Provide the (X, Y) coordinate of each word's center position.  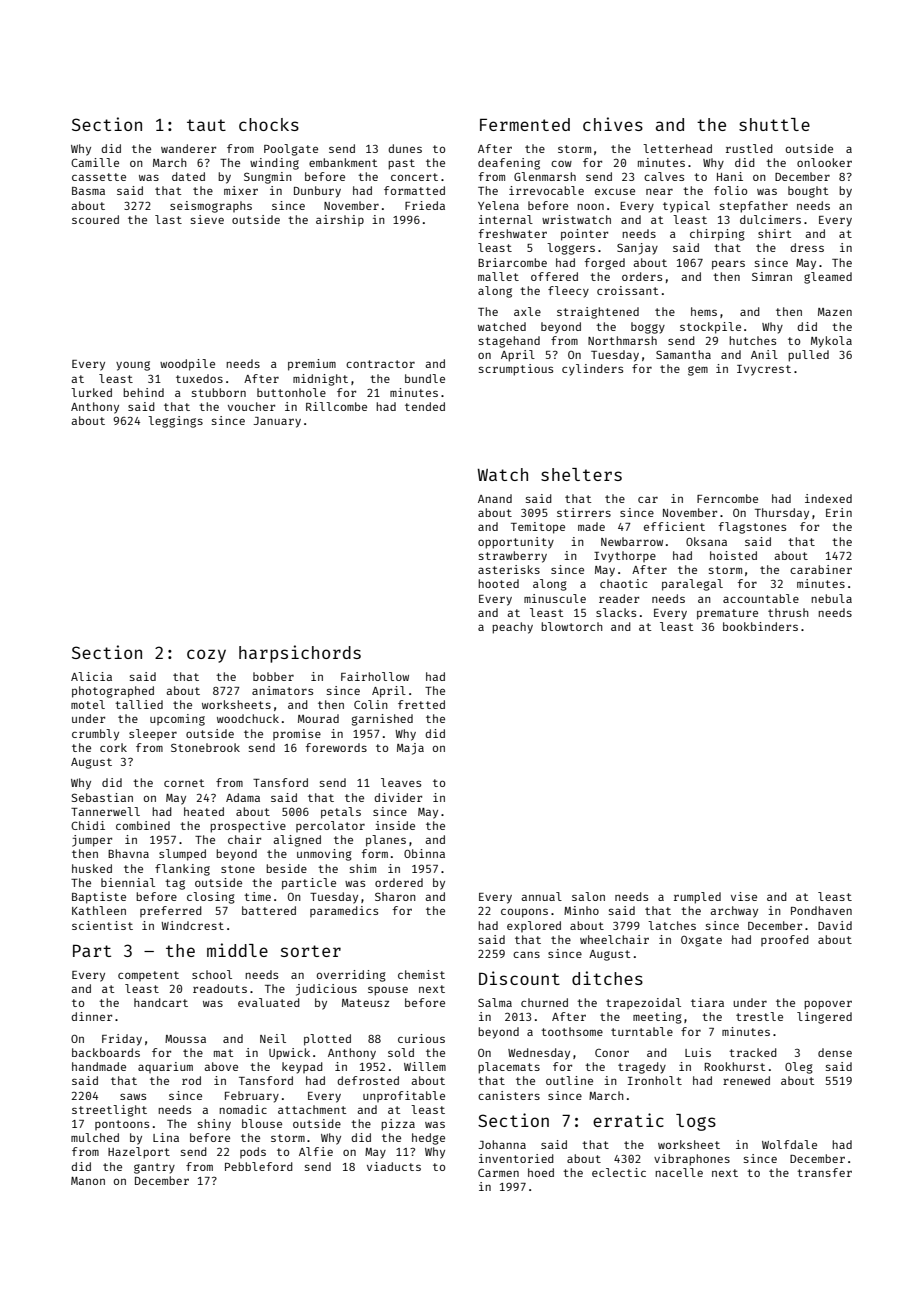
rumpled (697, 898)
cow (561, 163)
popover (828, 1005)
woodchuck (248, 718)
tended (425, 406)
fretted (421, 704)
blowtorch (572, 626)
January (277, 422)
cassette (99, 177)
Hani (730, 176)
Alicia (91, 676)
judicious (326, 990)
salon (588, 896)
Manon (88, 1181)
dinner (91, 1016)
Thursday (782, 514)
